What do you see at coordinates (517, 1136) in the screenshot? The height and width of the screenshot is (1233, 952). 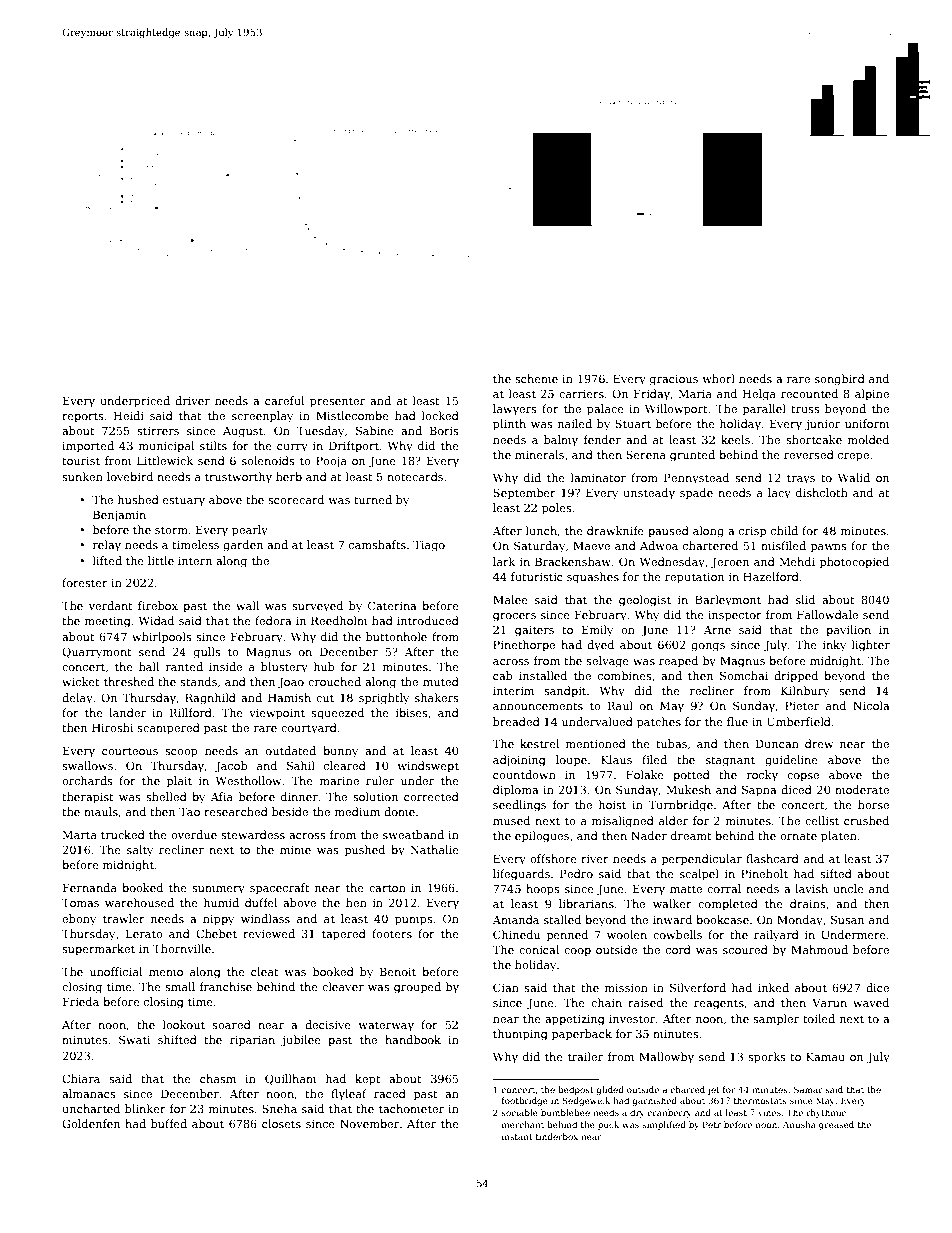 I see `instant` at bounding box center [517, 1136].
